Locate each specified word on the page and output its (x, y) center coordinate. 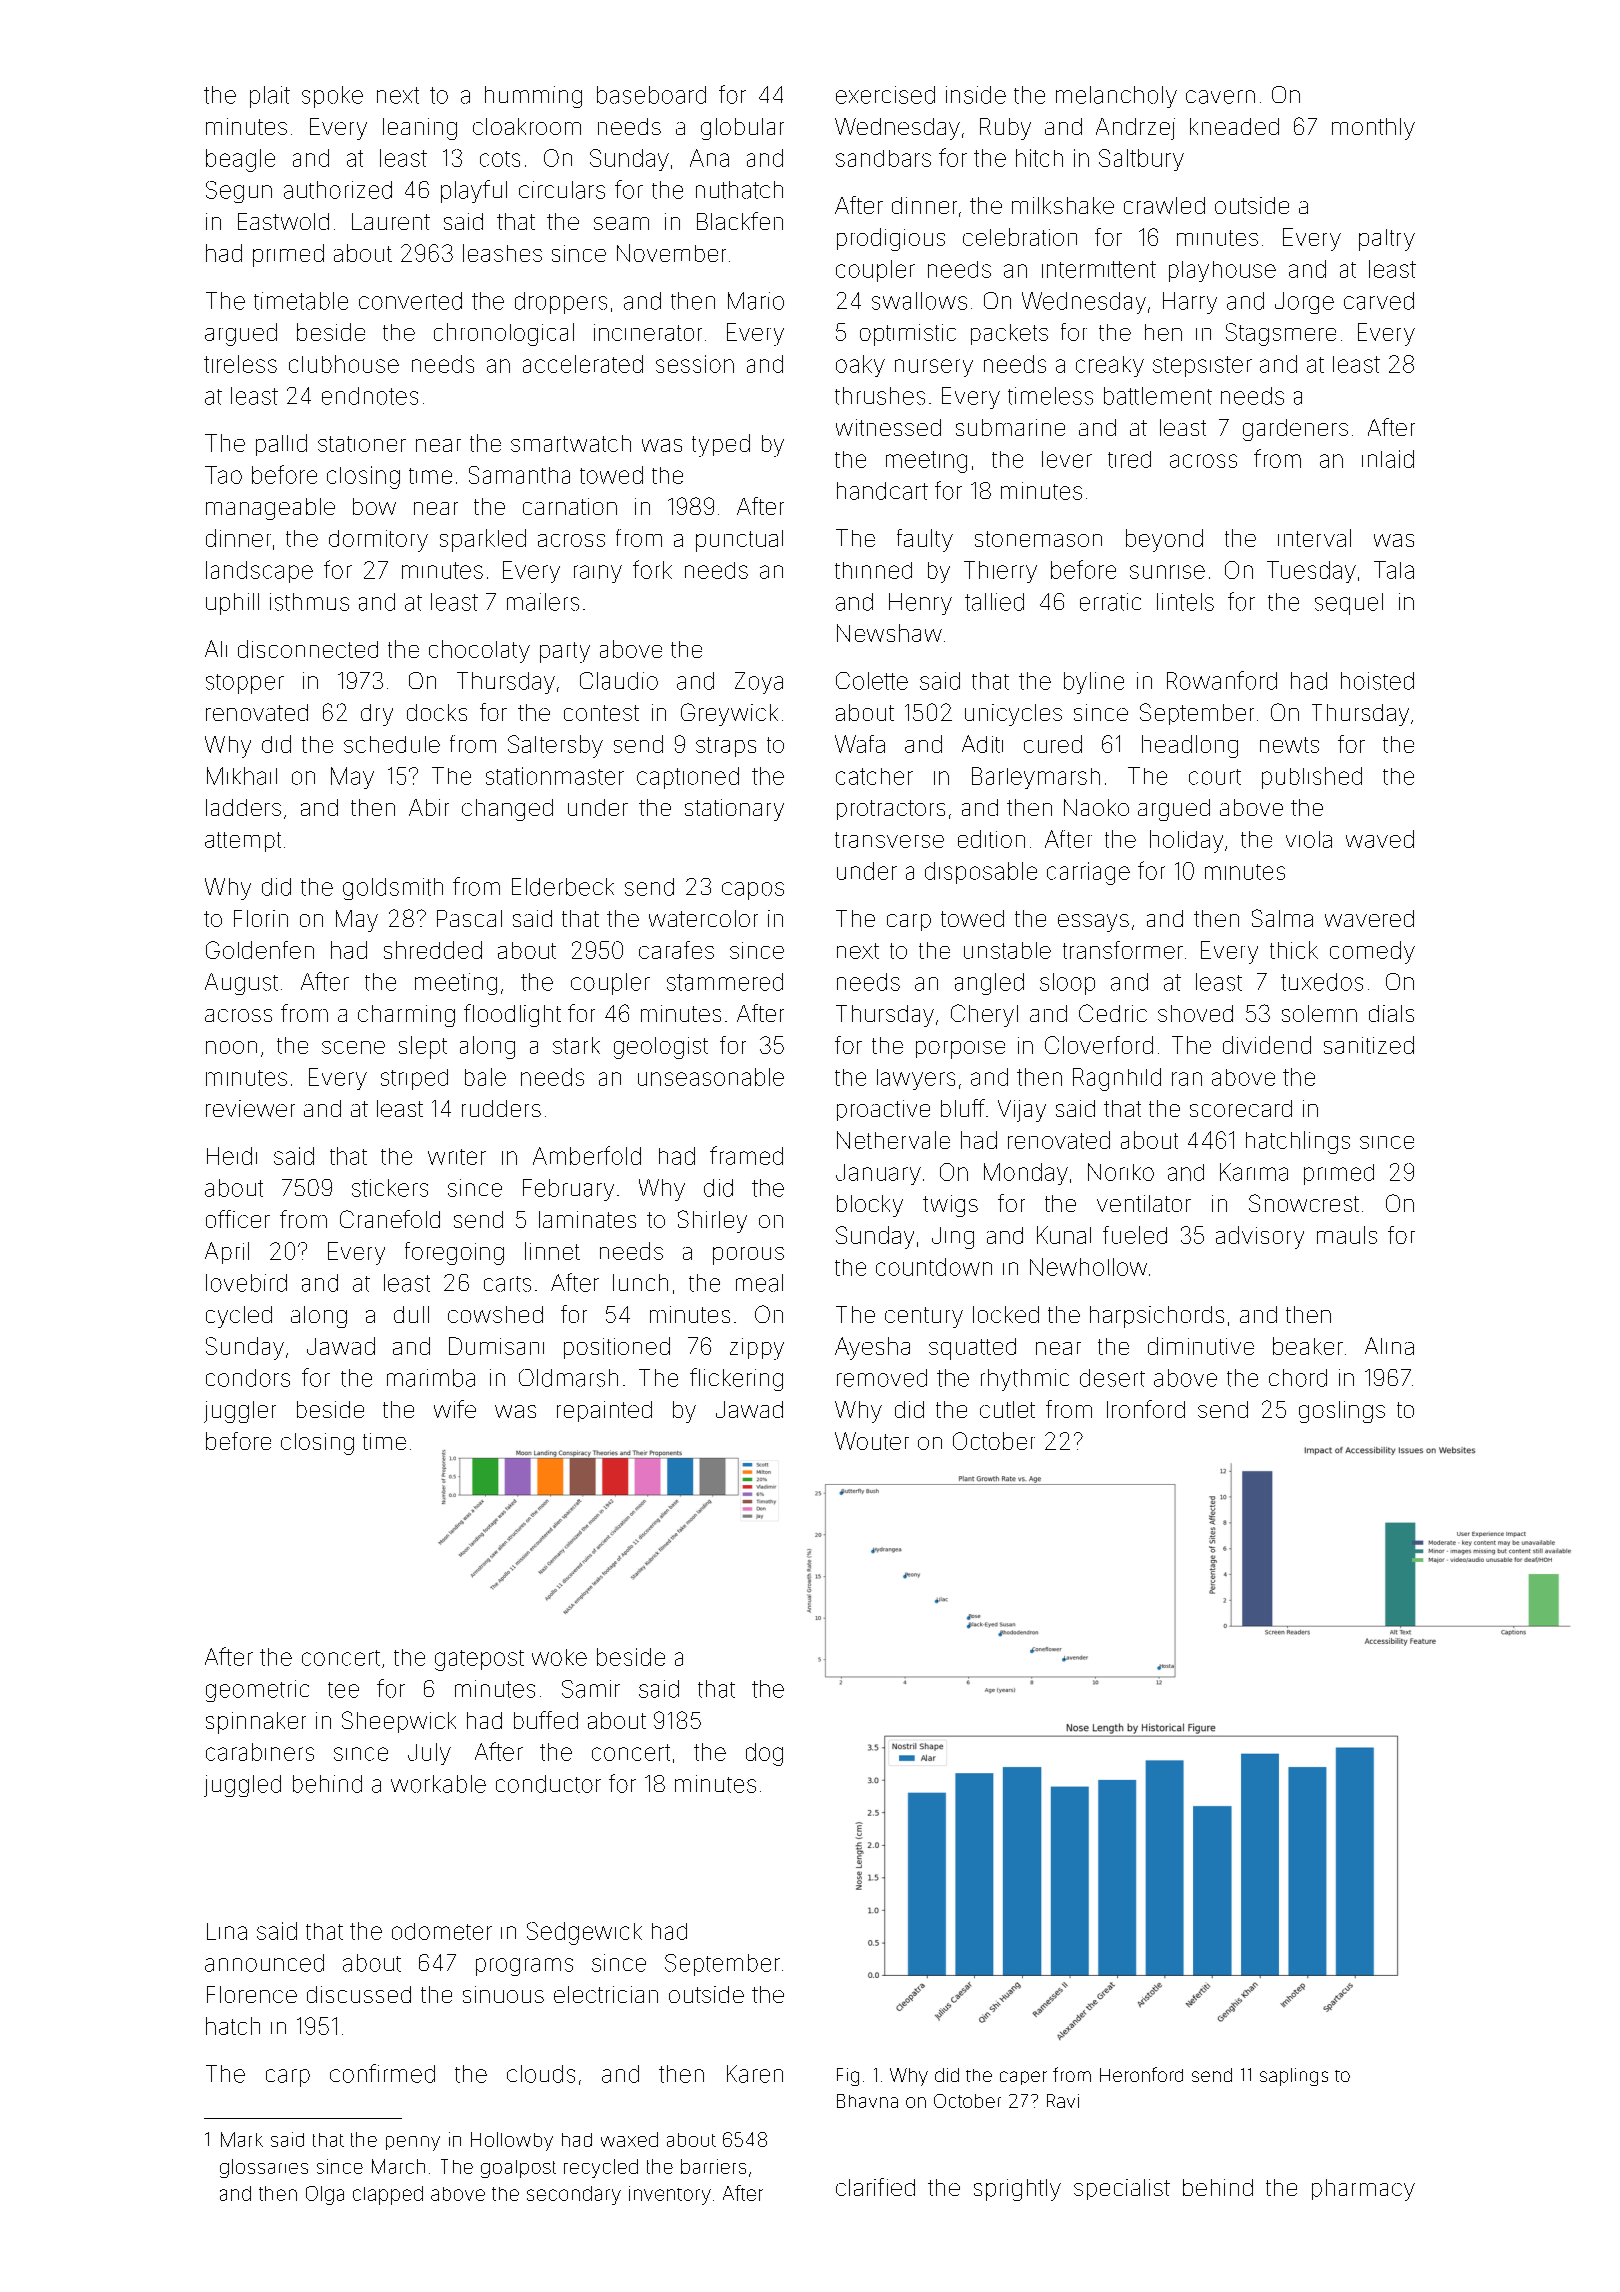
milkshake (1063, 205)
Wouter (872, 1441)
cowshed (495, 1314)
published (1312, 778)
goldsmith (393, 889)
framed (746, 1155)
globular (742, 129)
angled (989, 984)
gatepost (479, 1660)
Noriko (1121, 1172)
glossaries (264, 2168)
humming (533, 97)
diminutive (1201, 1346)
